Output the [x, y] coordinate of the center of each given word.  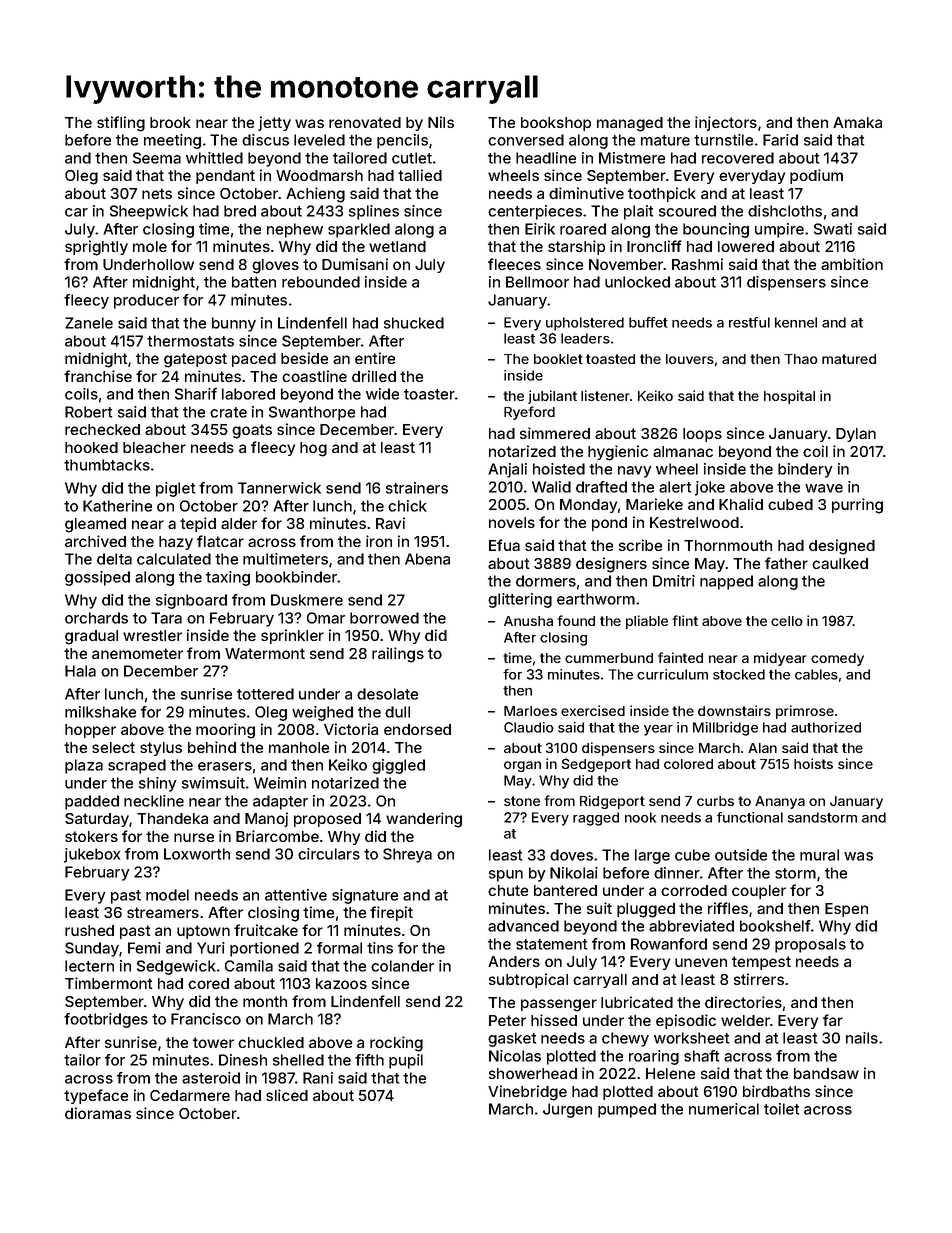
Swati [833, 229]
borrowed [384, 618]
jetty [274, 123]
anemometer [137, 653]
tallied [420, 175]
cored [208, 983]
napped [726, 582]
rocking [396, 1044]
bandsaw [826, 1073]
